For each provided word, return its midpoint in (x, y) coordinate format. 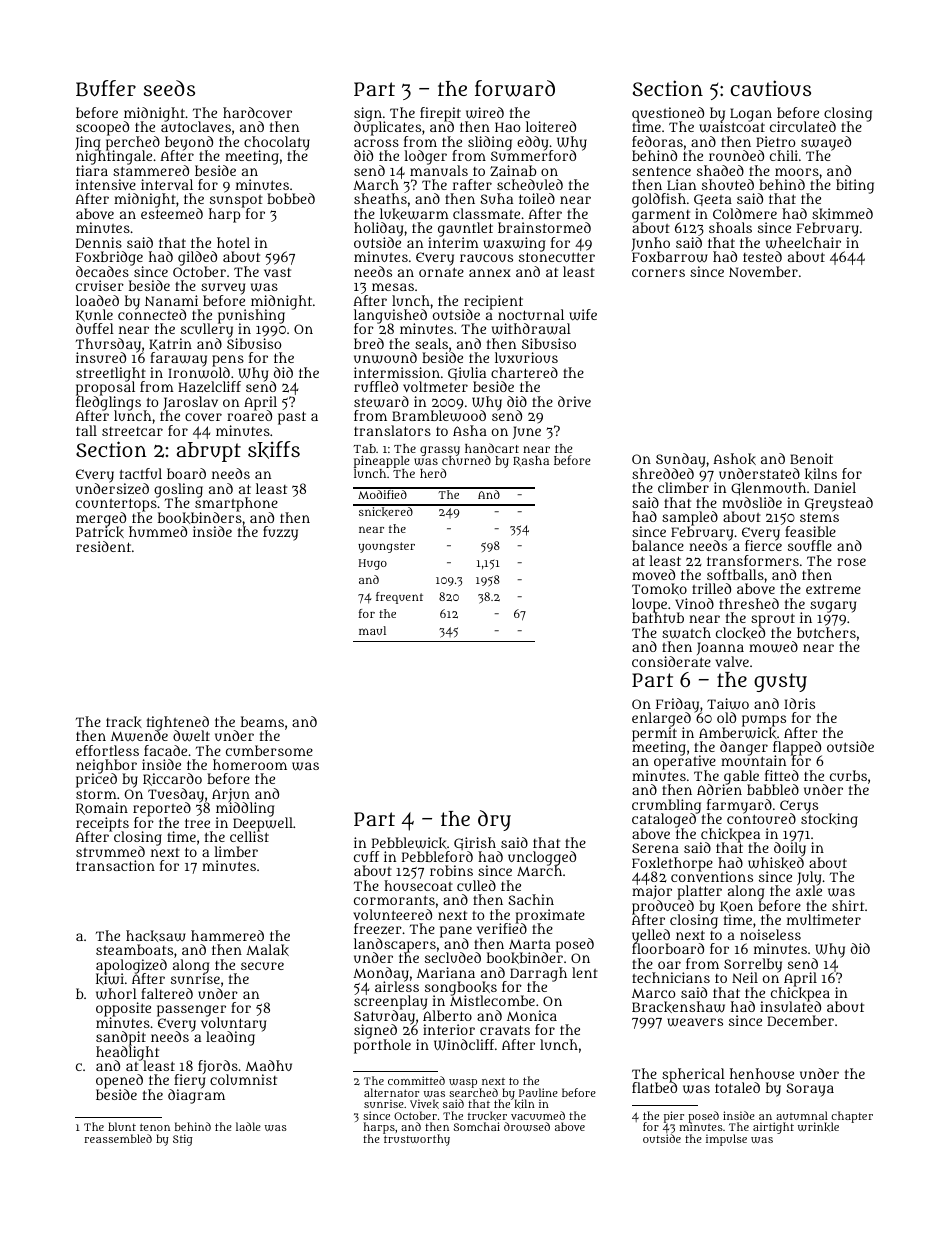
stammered (151, 170)
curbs (848, 775)
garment (661, 216)
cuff (367, 856)
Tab (364, 448)
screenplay (390, 1003)
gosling (178, 490)
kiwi (110, 979)
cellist (249, 837)
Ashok (734, 459)
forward (515, 88)
